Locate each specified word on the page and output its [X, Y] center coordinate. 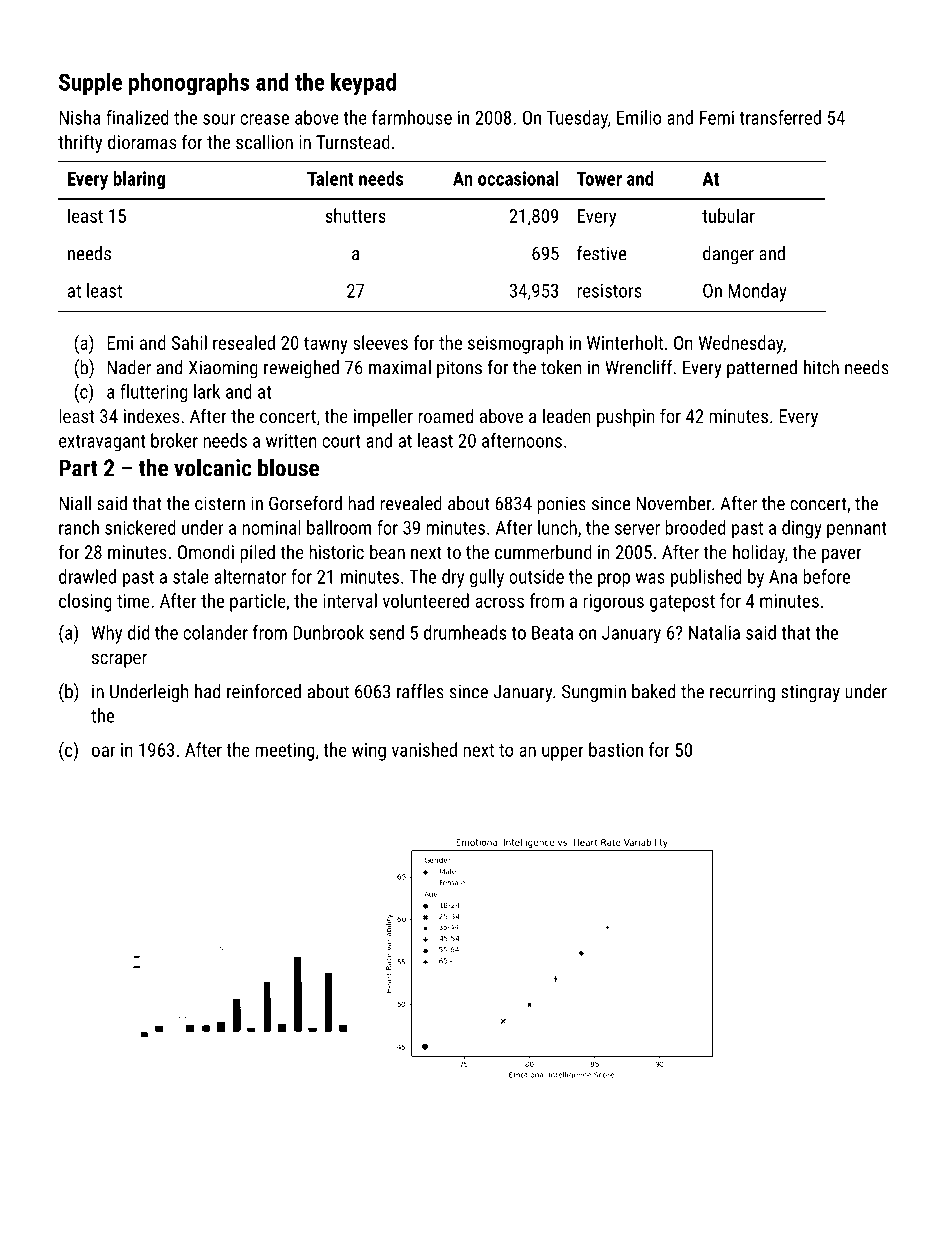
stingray [810, 693]
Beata [552, 633]
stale [191, 576]
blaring [139, 180]
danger [728, 255]
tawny [326, 345]
